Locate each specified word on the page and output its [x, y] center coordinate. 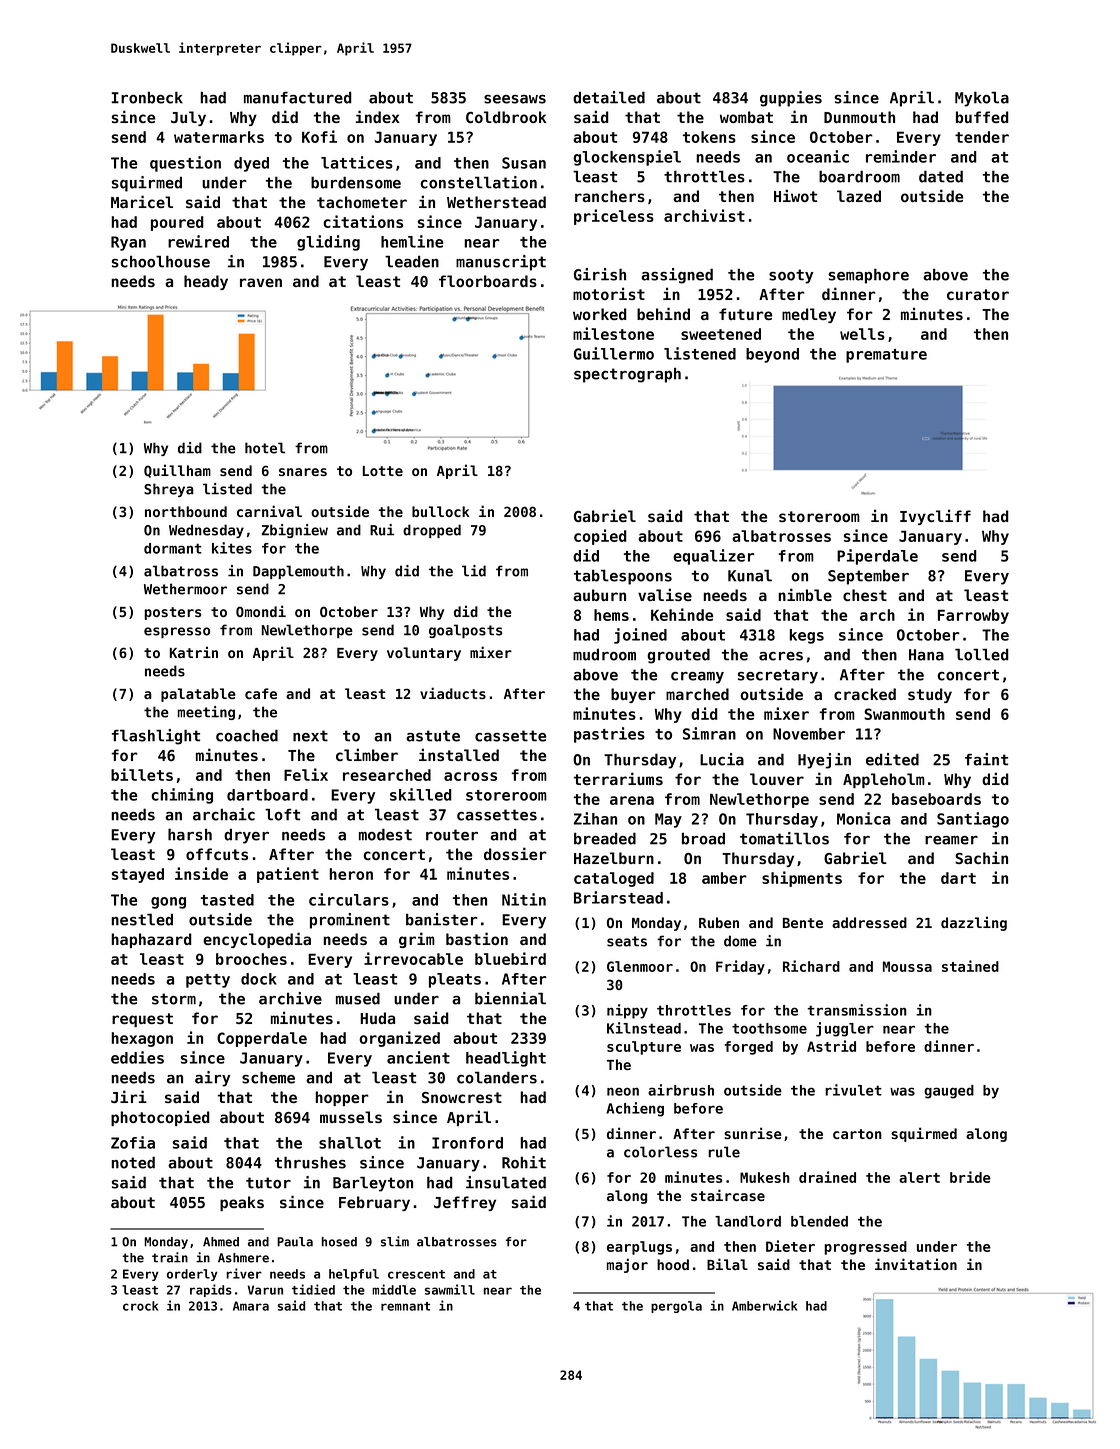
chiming [182, 796]
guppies [791, 99]
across [470, 776]
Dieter [790, 1246]
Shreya [169, 490]
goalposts [465, 631]
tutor [268, 1183]
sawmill [450, 1289]
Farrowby [973, 616]
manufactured [298, 98]
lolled [982, 655]
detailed [609, 97]
